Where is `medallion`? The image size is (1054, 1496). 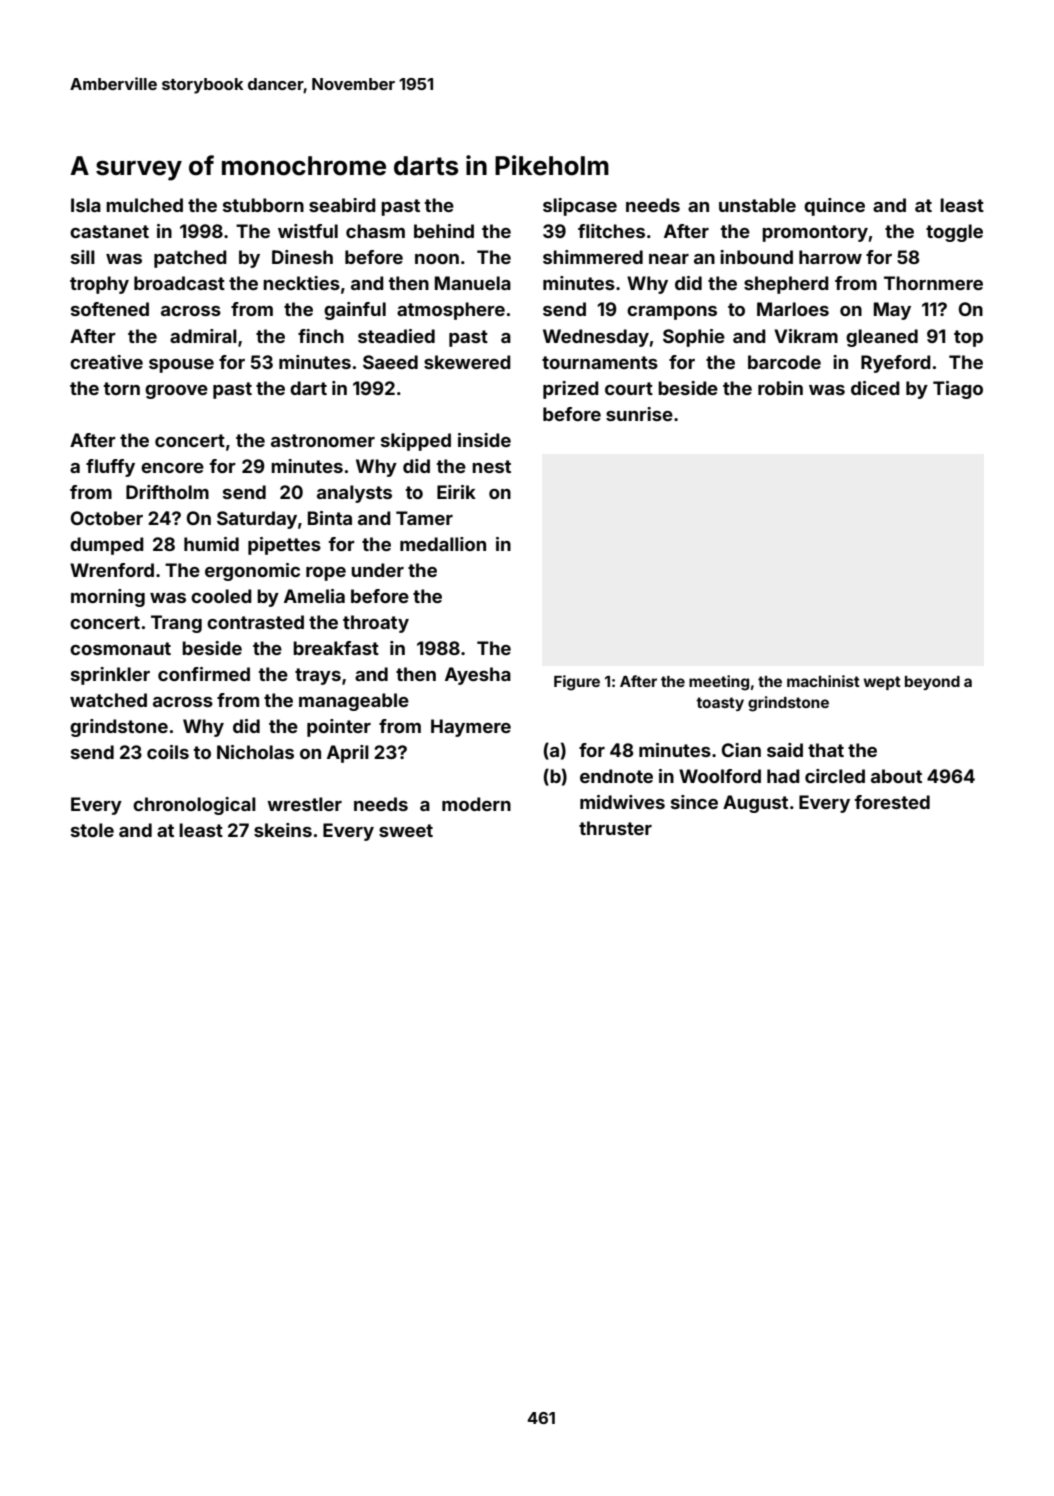
medallion is located at coordinates (443, 544).
